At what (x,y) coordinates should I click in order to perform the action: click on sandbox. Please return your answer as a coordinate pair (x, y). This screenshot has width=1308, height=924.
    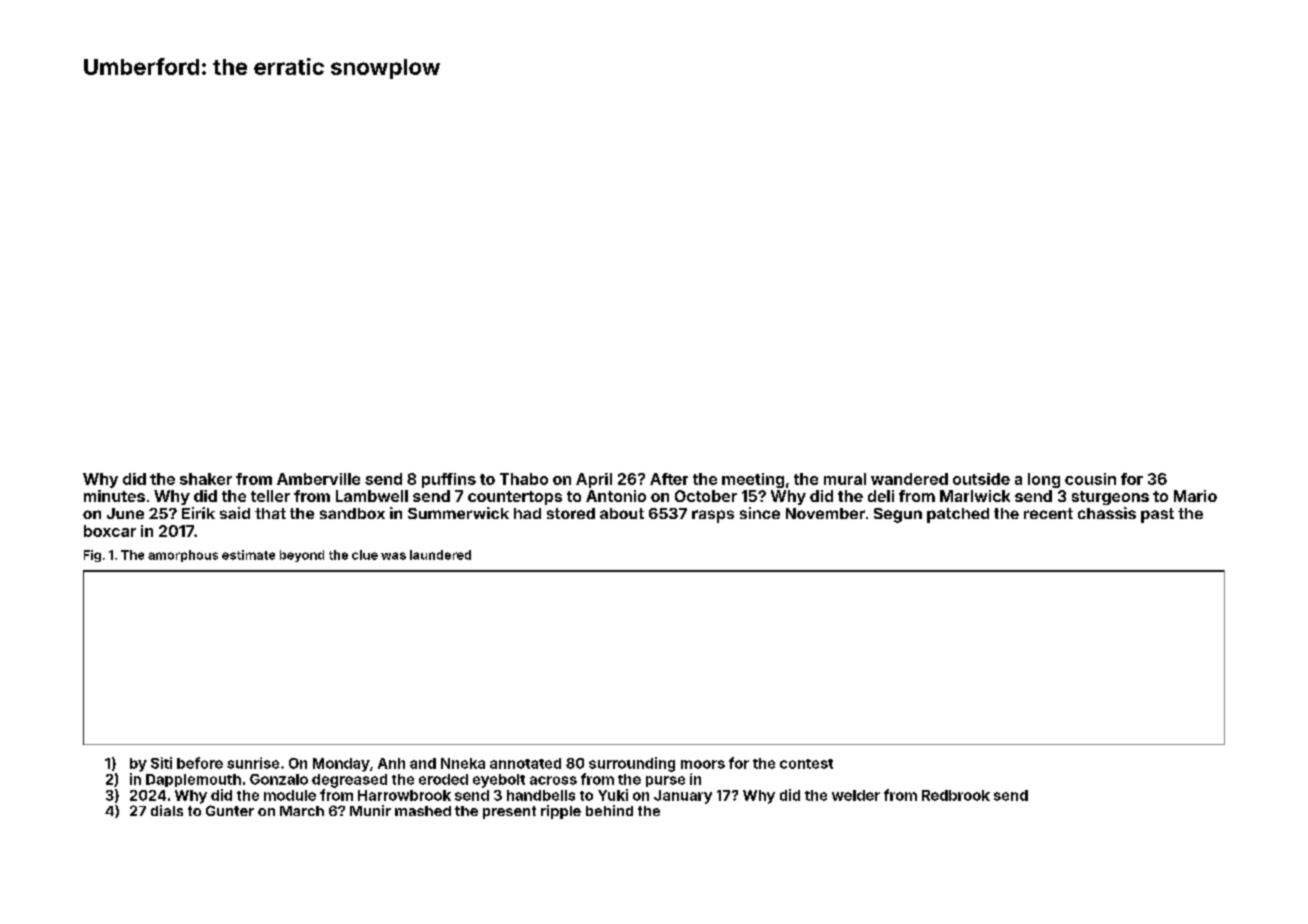
    Looking at the image, I should click on (352, 513).
